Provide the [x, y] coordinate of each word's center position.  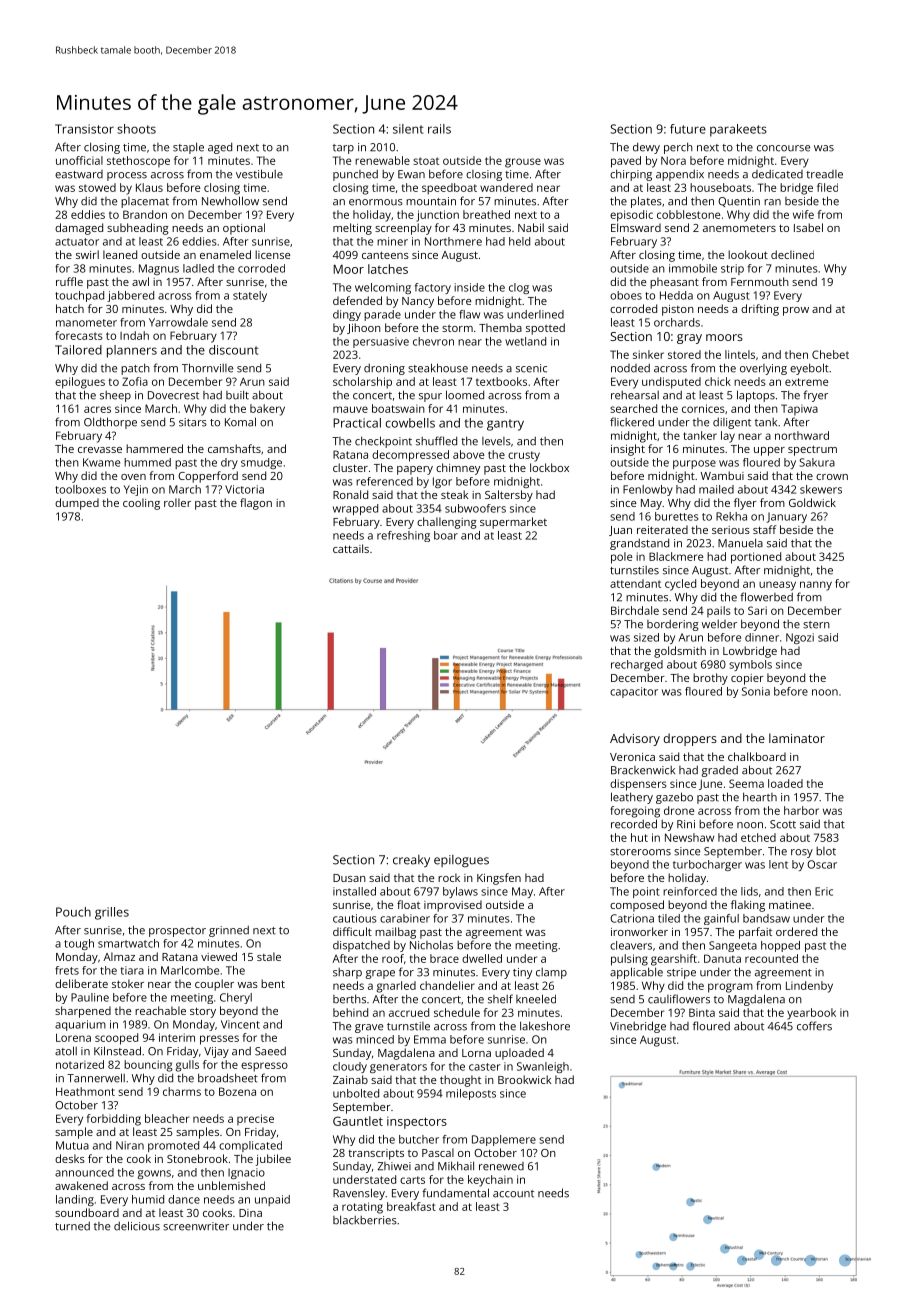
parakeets [738, 130]
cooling [141, 504]
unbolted [356, 1093]
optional [244, 229]
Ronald [350, 494]
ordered [796, 931]
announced [84, 1172]
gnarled [396, 987]
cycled [680, 585]
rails [439, 129]
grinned [229, 931]
